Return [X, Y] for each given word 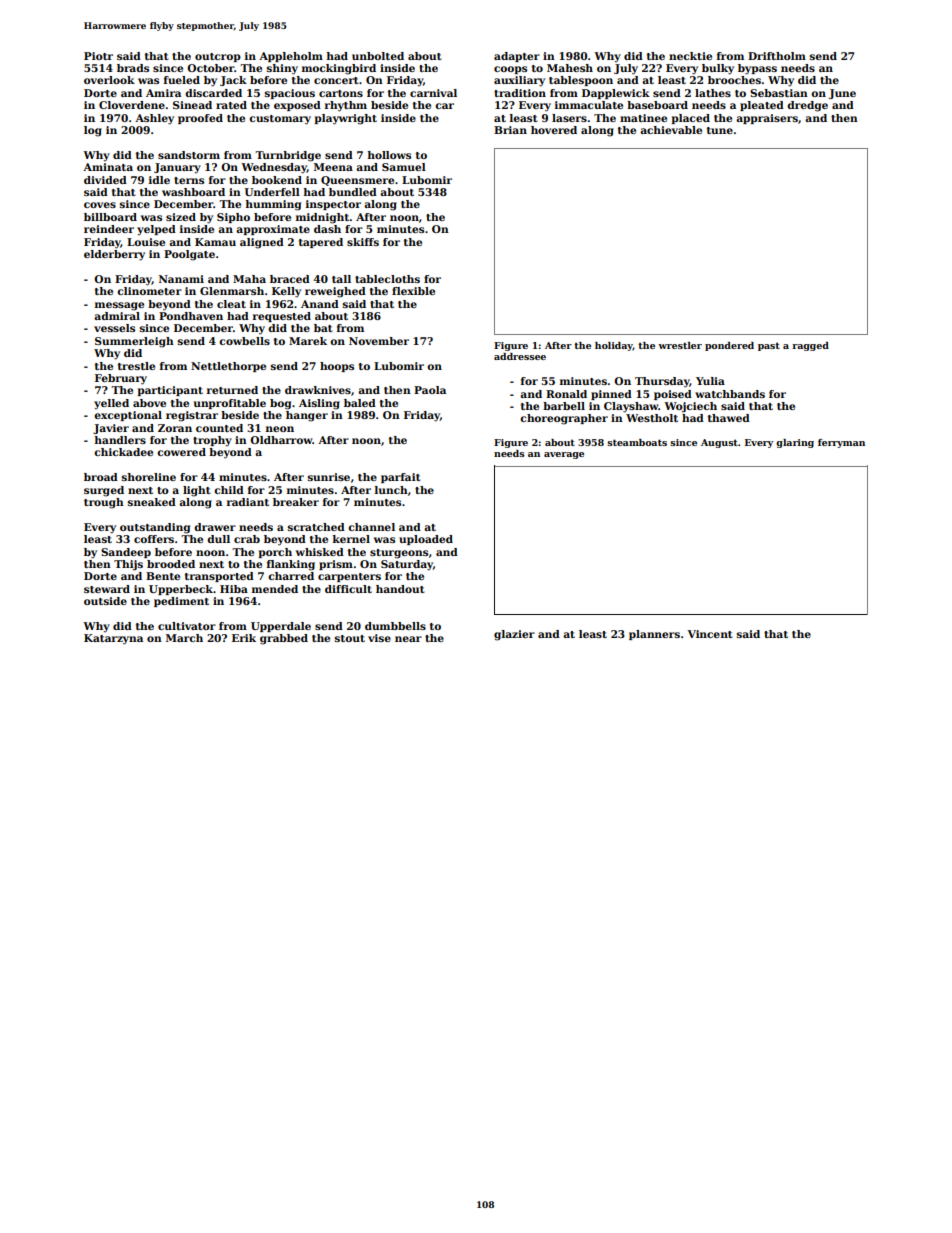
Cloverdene [132, 105]
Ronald [566, 394]
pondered [729, 346]
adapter [517, 57]
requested [282, 317]
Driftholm [777, 56]
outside [105, 601]
